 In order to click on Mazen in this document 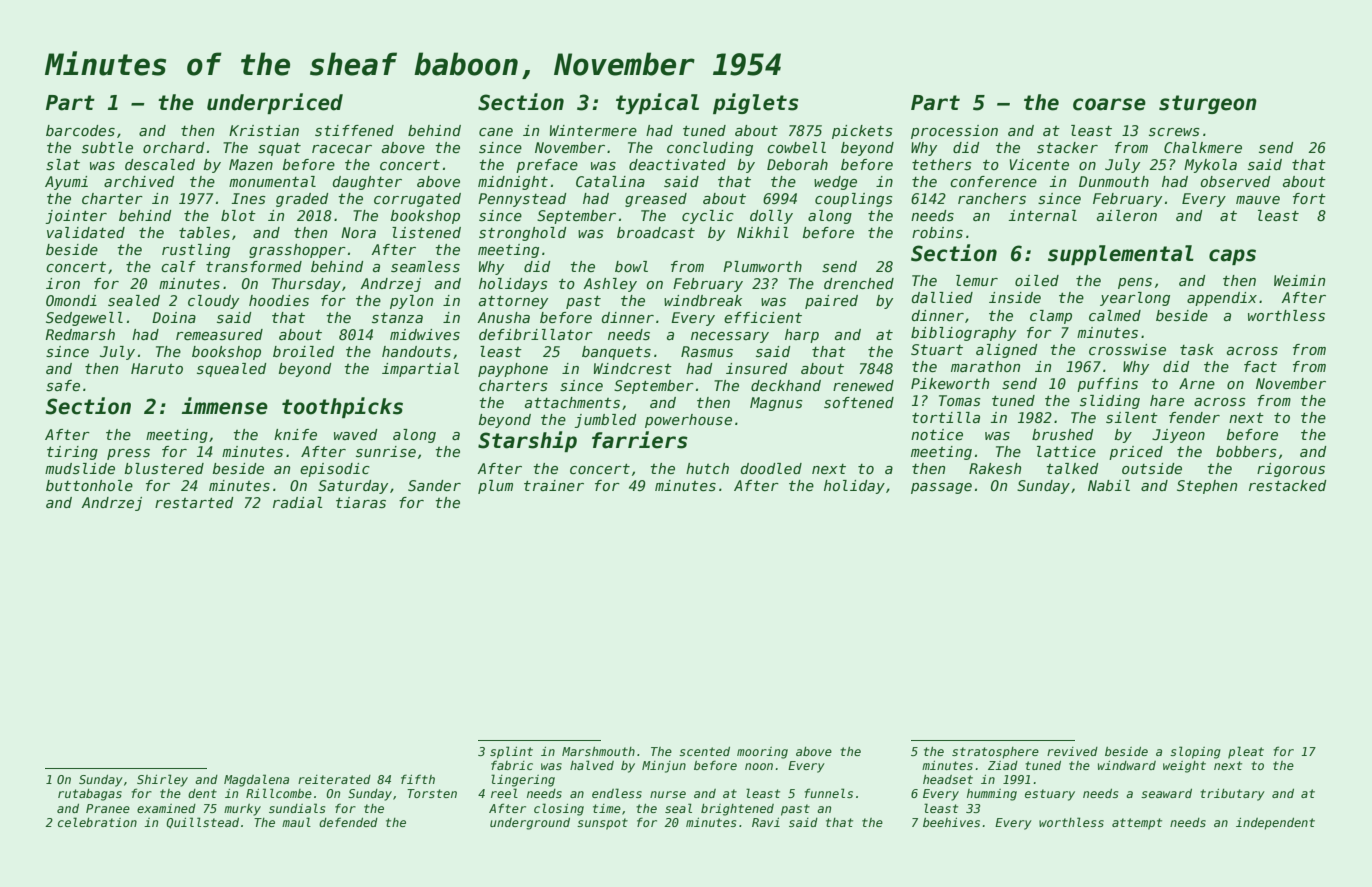, I will do `click(251, 164)`.
